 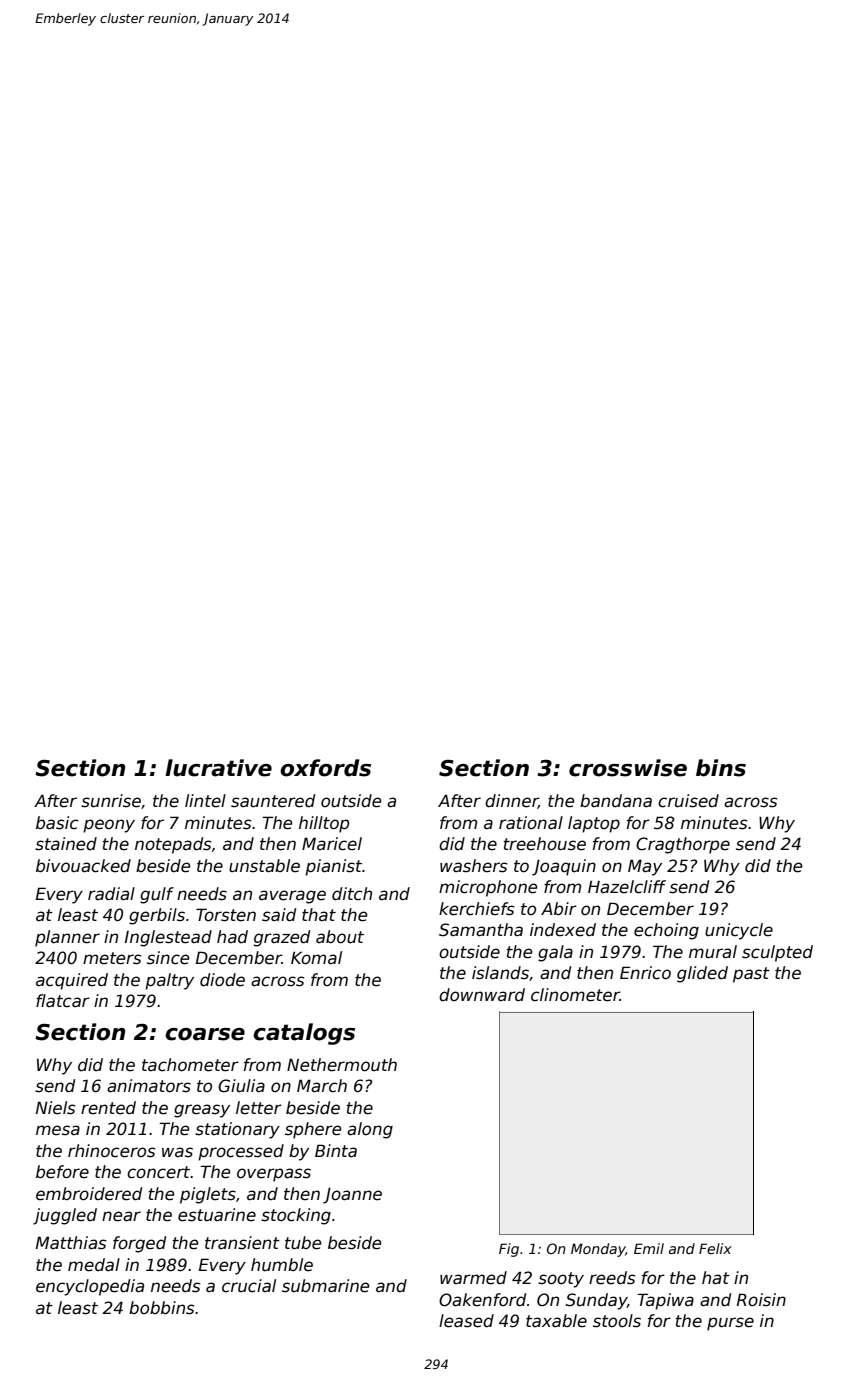 What do you see at coordinates (561, 1280) in the image?
I see `sooty` at bounding box center [561, 1280].
